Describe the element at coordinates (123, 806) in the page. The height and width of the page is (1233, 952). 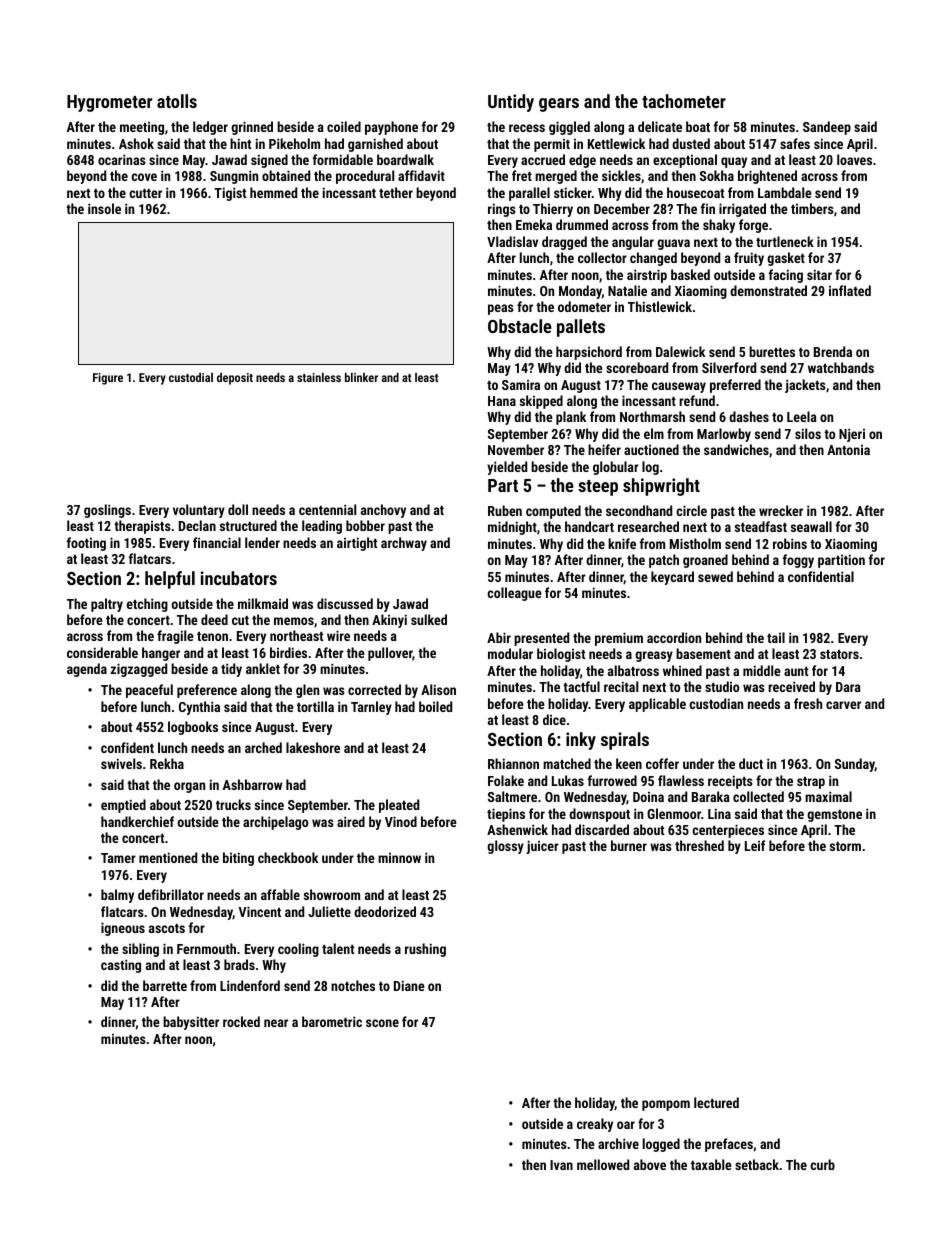
I see `emptied` at that location.
